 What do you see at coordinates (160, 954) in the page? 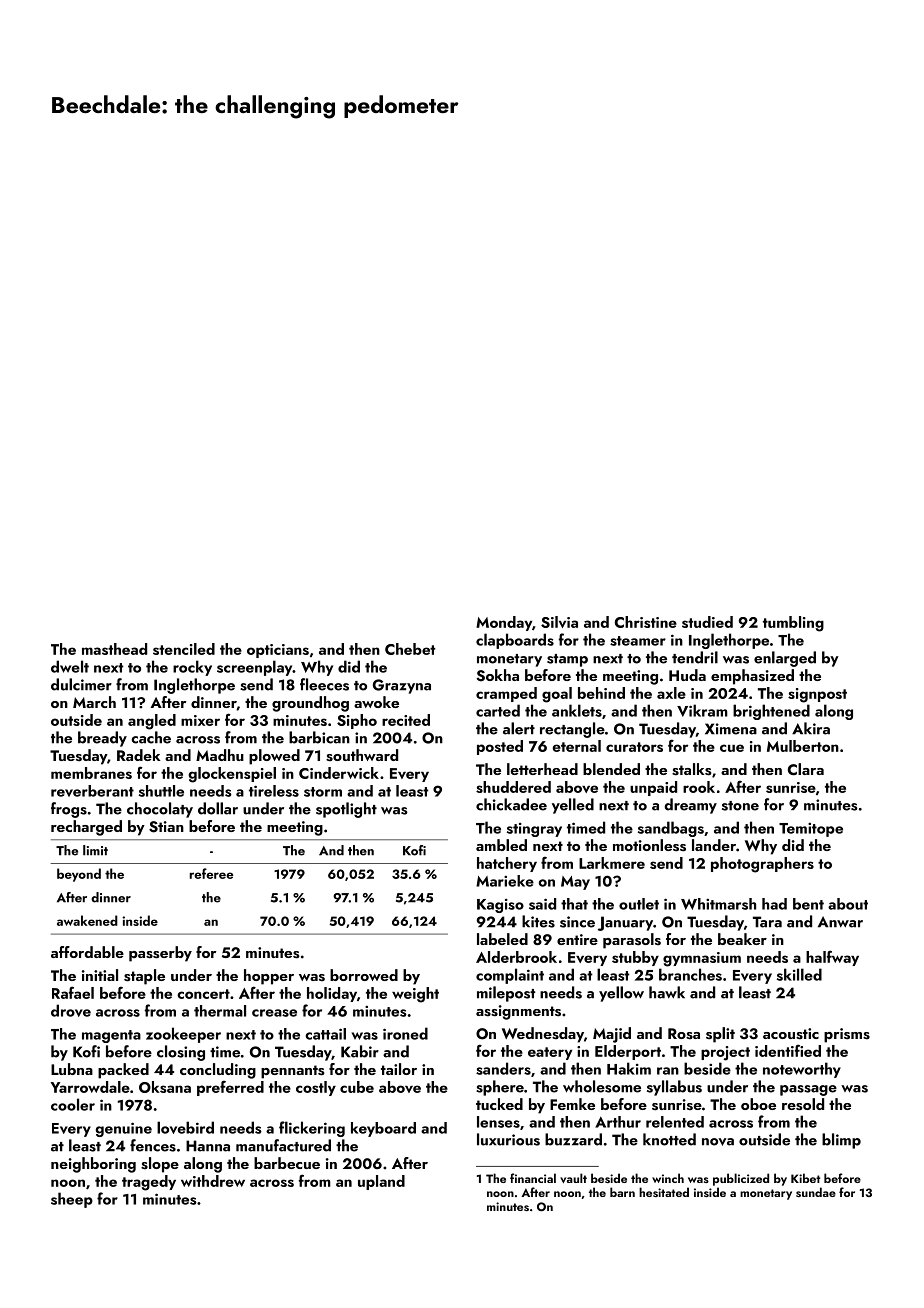
I see `passerby` at bounding box center [160, 954].
